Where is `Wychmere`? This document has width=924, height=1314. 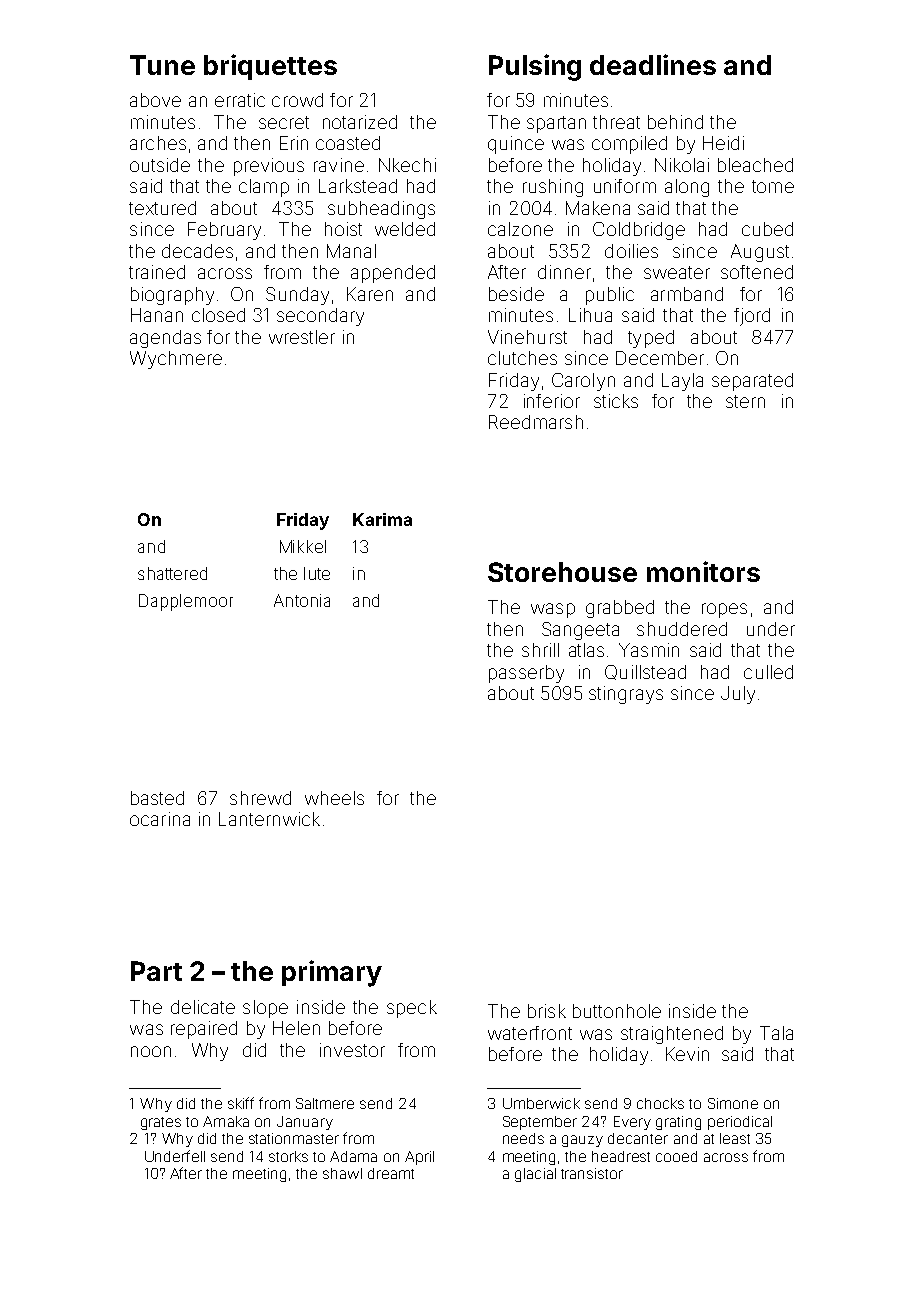 Wychmere is located at coordinates (176, 360).
